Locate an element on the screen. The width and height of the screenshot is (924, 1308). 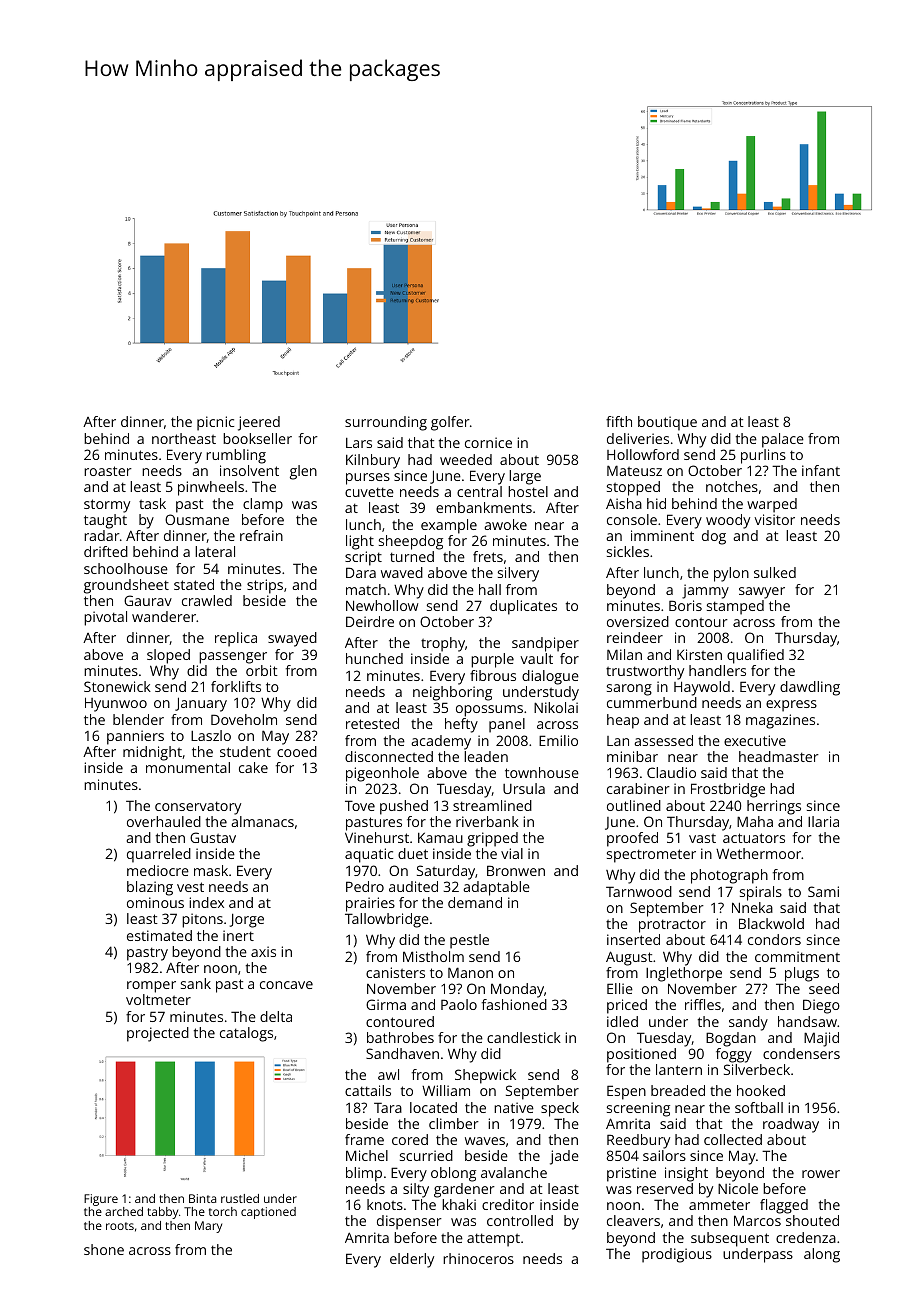
roadway is located at coordinates (791, 1125).
